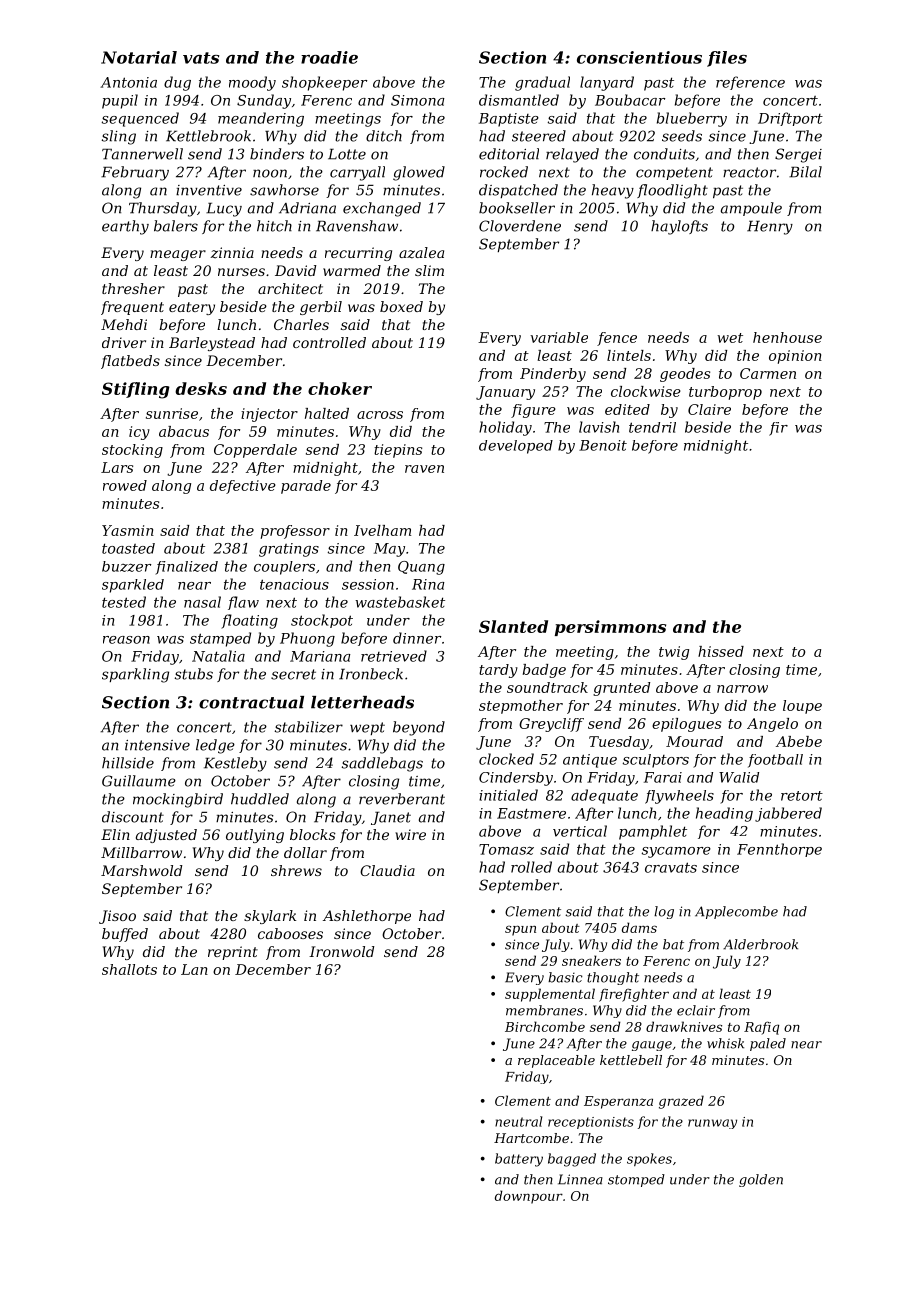 The image size is (924, 1308). What do you see at coordinates (652, 427) in the screenshot?
I see `tendril` at bounding box center [652, 427].
